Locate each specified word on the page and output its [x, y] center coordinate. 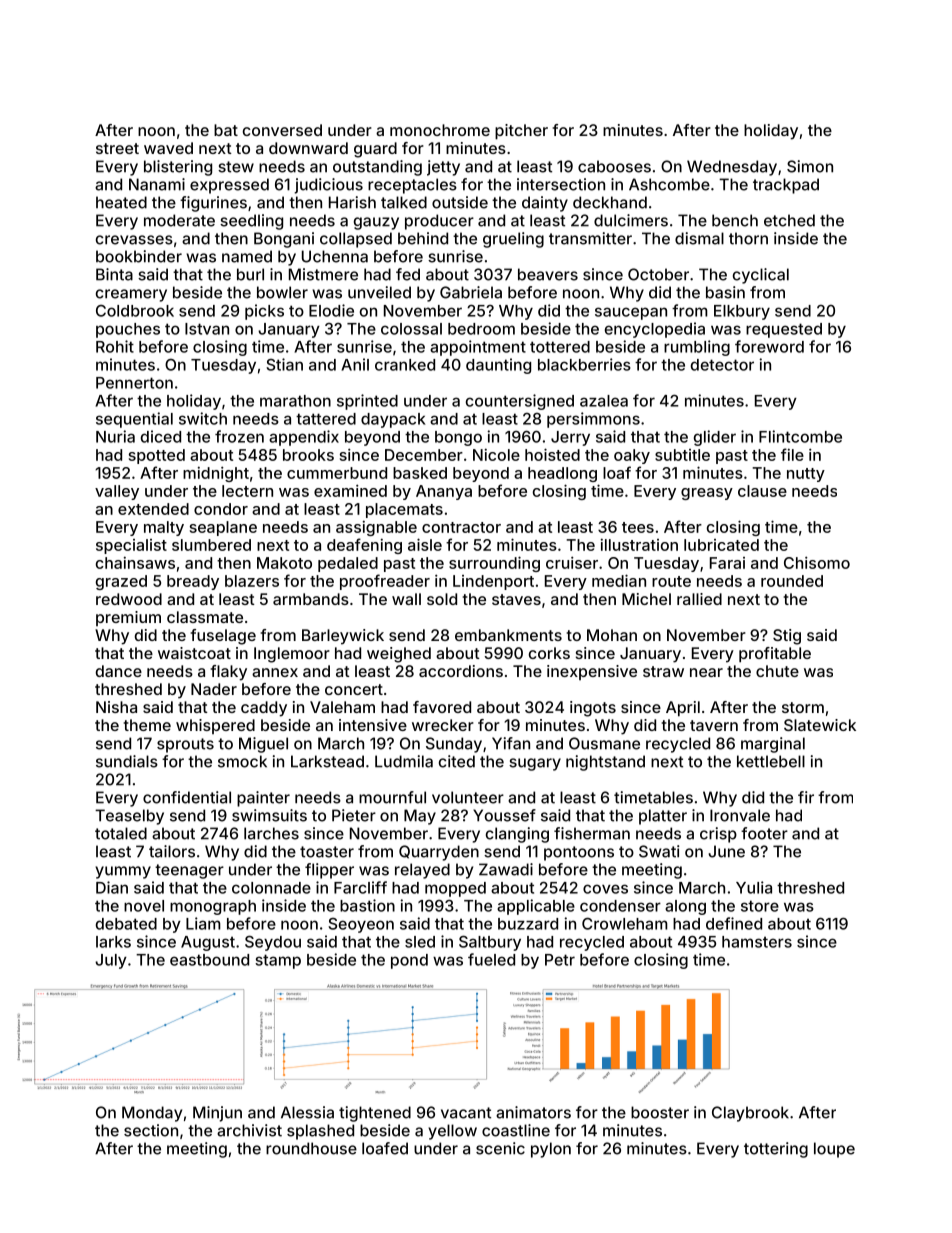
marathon [295, 401]
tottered [560, 347]
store [760, 906]
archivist [249, 1130]
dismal [699, 238]
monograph [213, 907]
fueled [491, 959]
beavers [548, 274]
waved [168, 148]
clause [762, 491]
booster [660, 1112]
